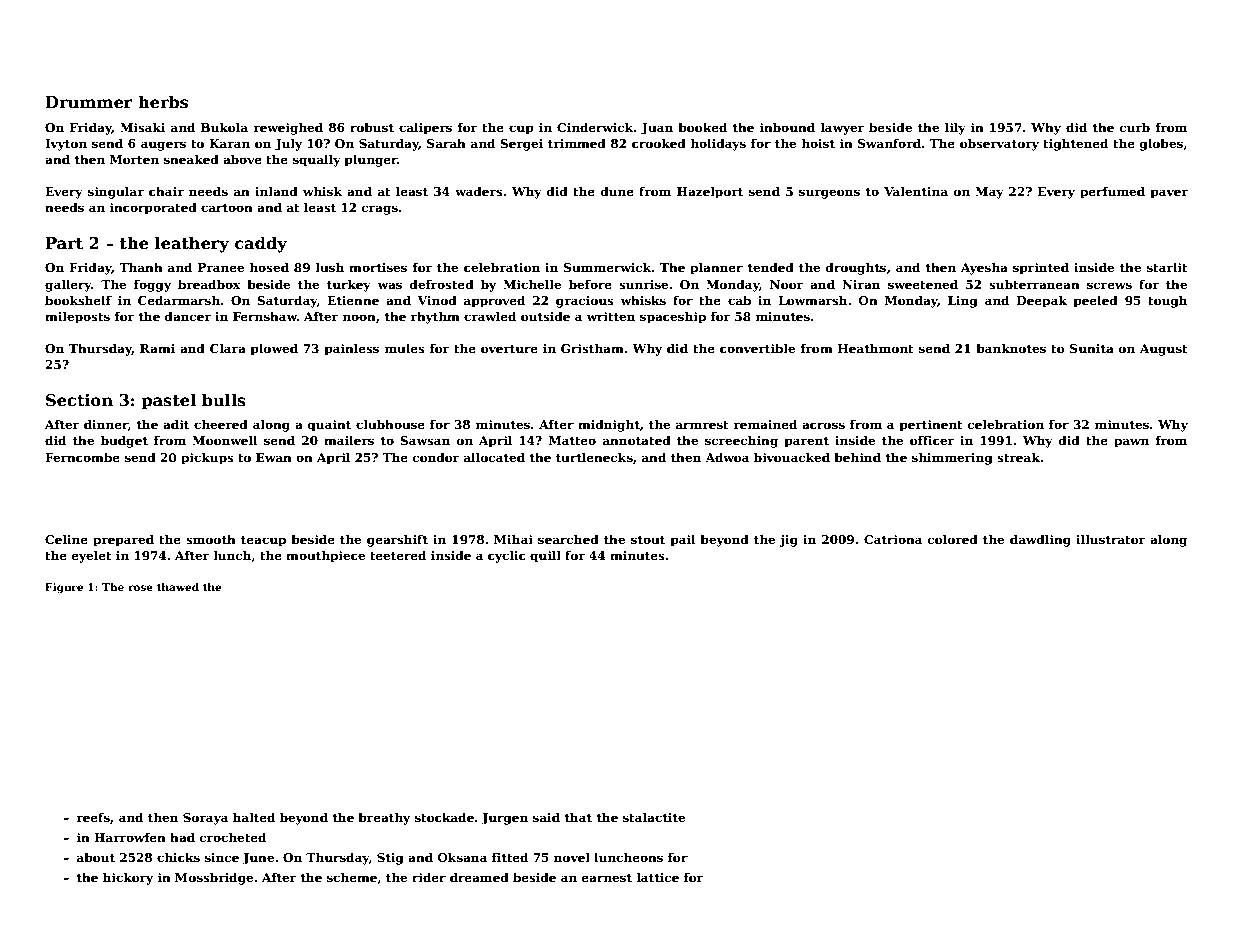 Image resolution: width=1233 pixels, height=952 pixels. I want to click on bivouacked, so click(792, 457).
